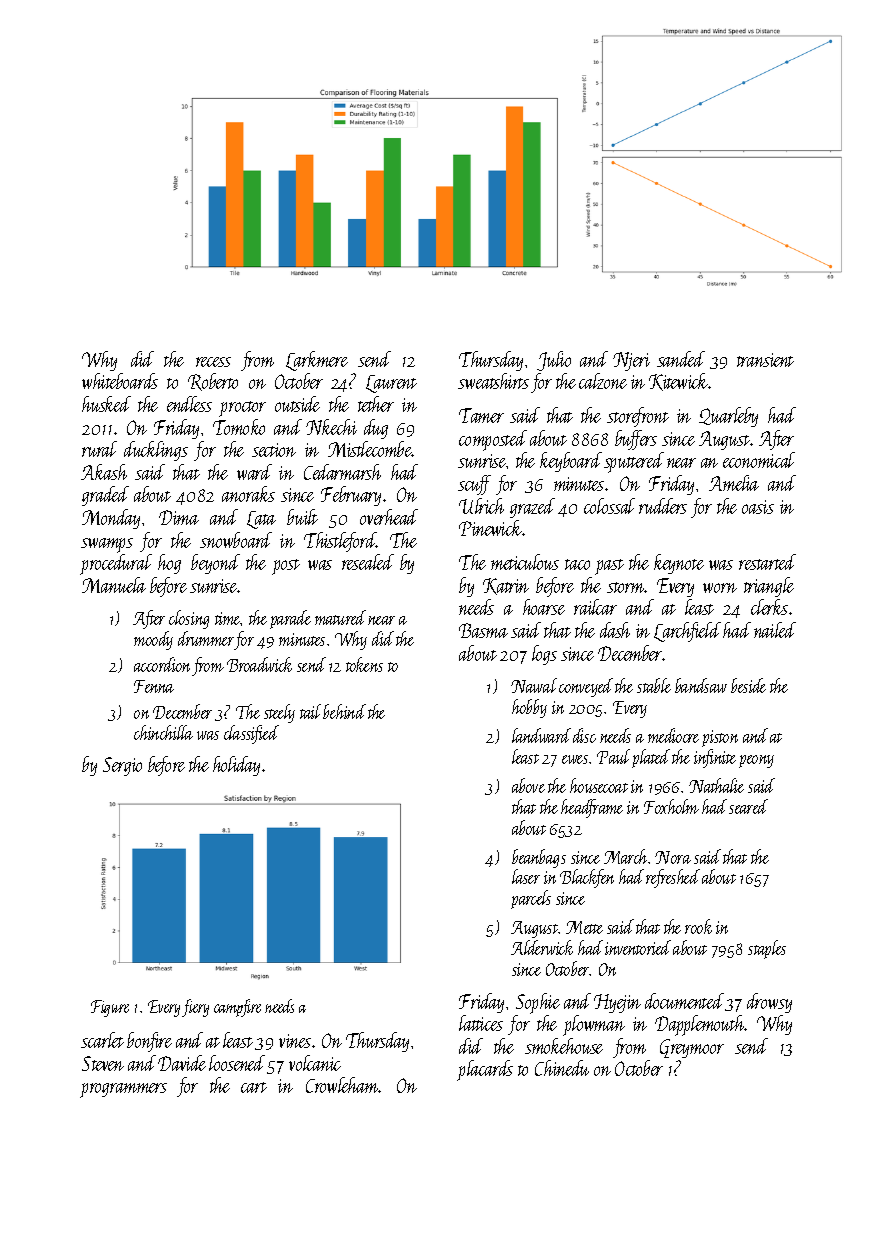  Describe the element at coordinates (123, 1090) in the image. I see `programmers` at that location.
